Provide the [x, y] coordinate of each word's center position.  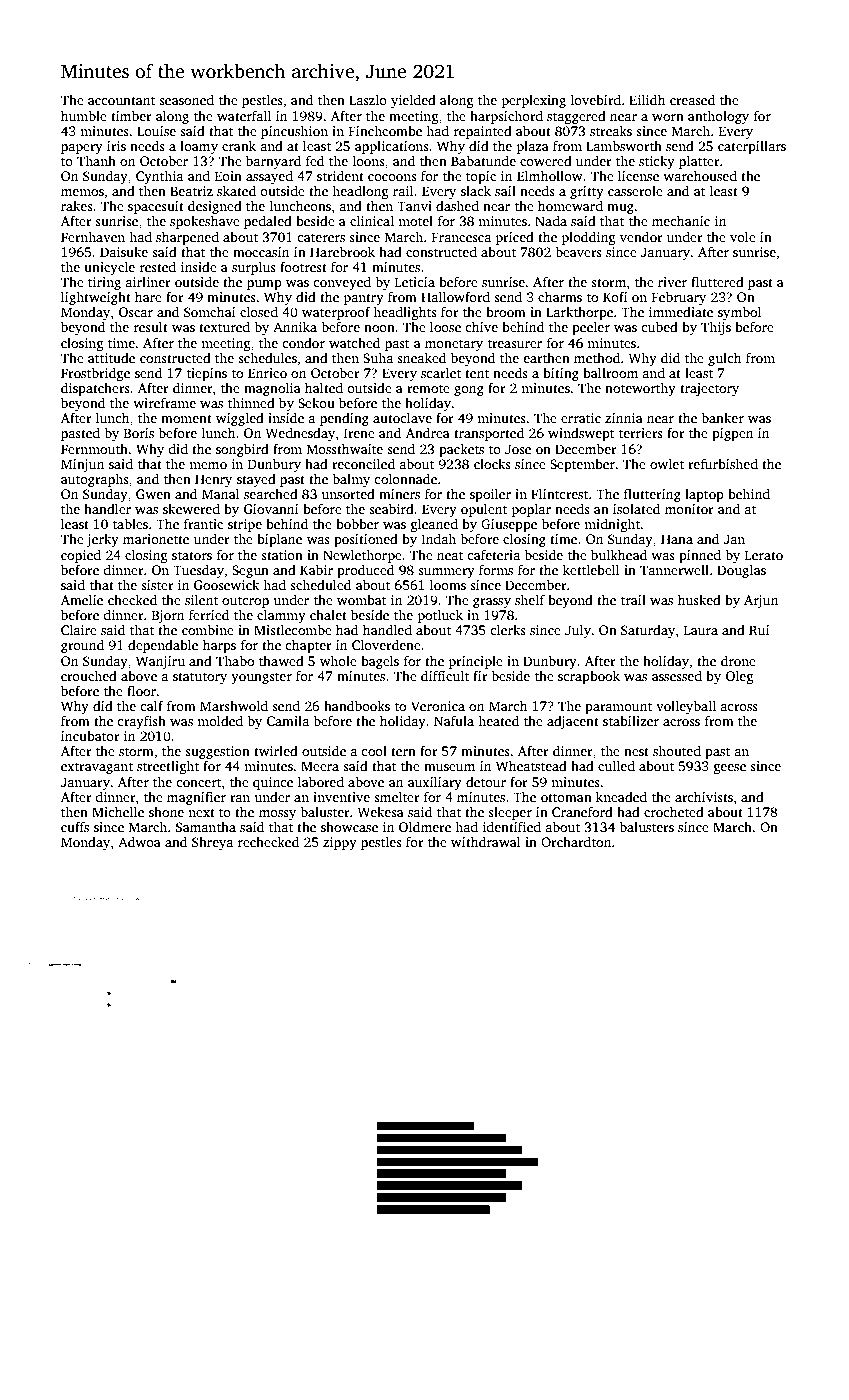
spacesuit [156, 207]
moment [186, 418]
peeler [591, 328]
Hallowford [455, 296]
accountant [121, 100]
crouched [89, 676]
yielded [413, 101]
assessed [677, 675]
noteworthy [640, 389]
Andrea [428, 433]
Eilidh [647, 99]
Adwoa [139, 842]
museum [449, 767]
